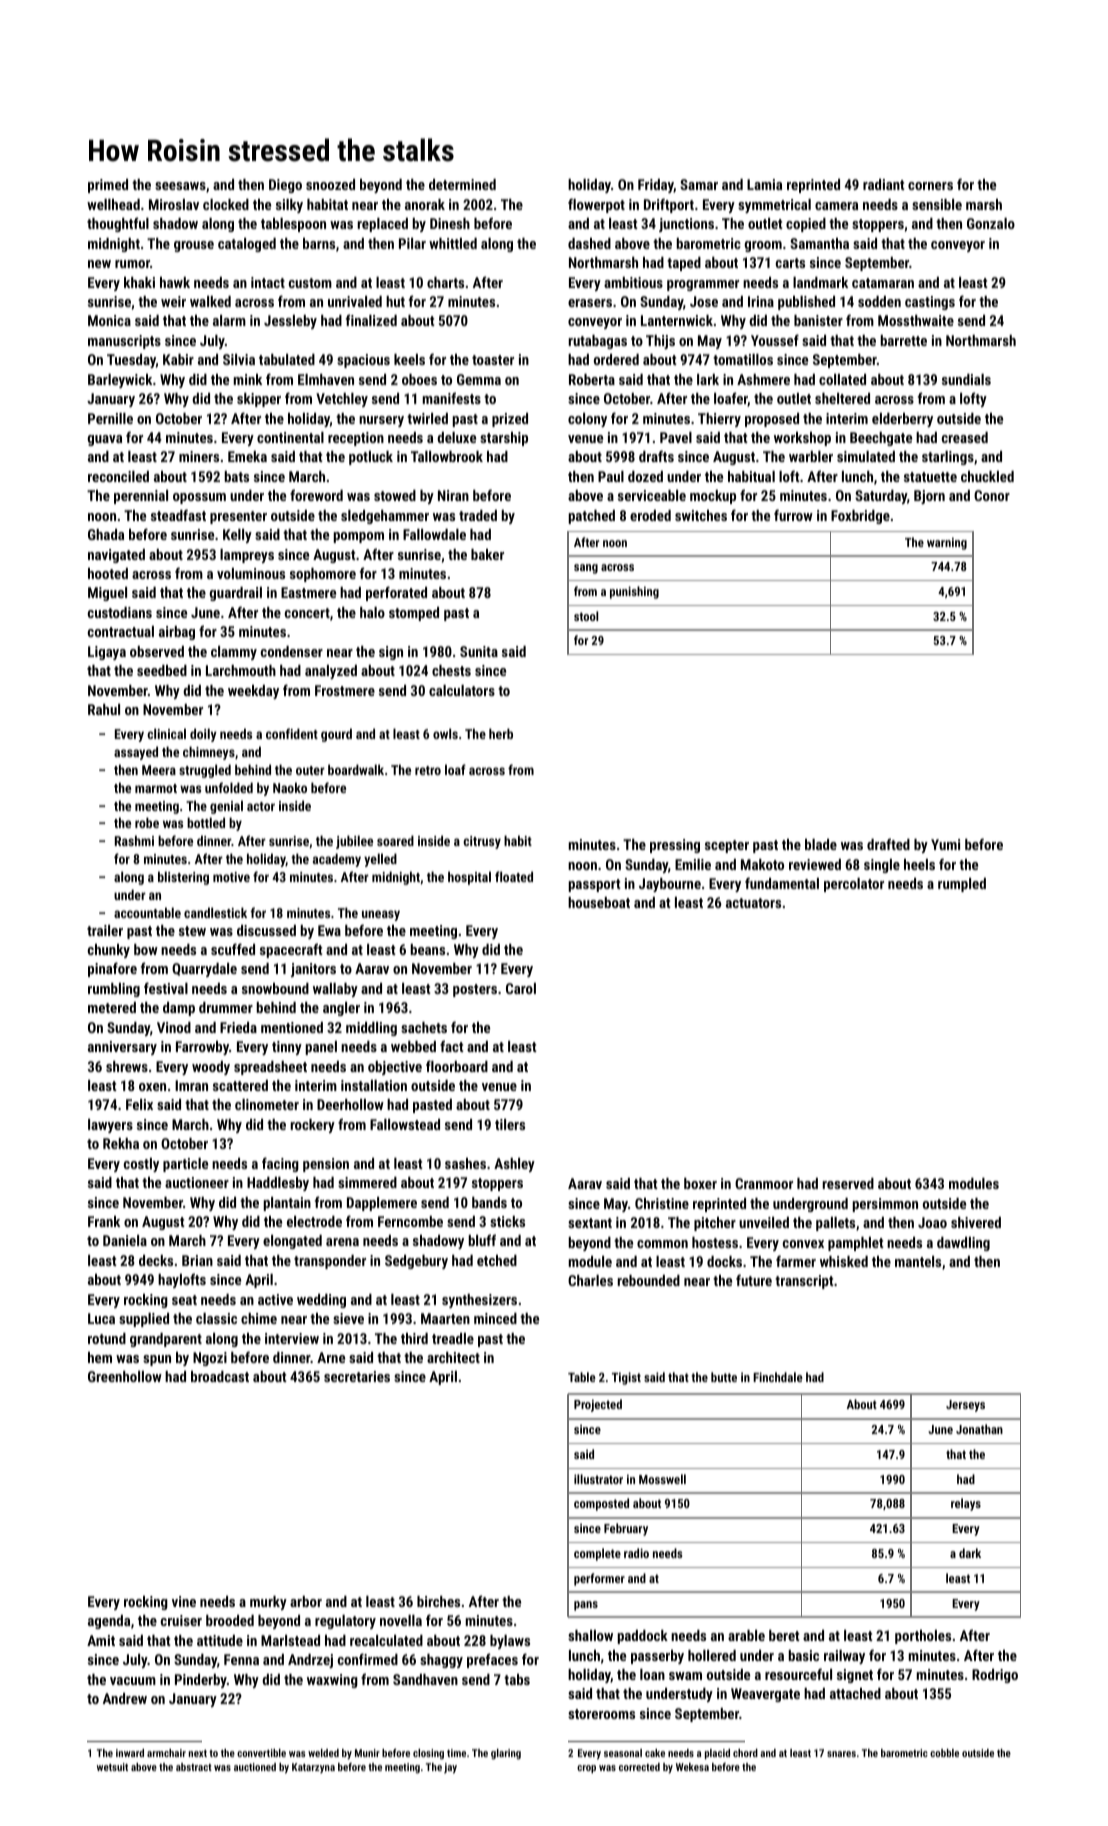 The height and width of the document is (1826, 1108). What do you see at coordinates (109, 1622) in the document?
I see `agenda` at bounding box center [109, 1622].
